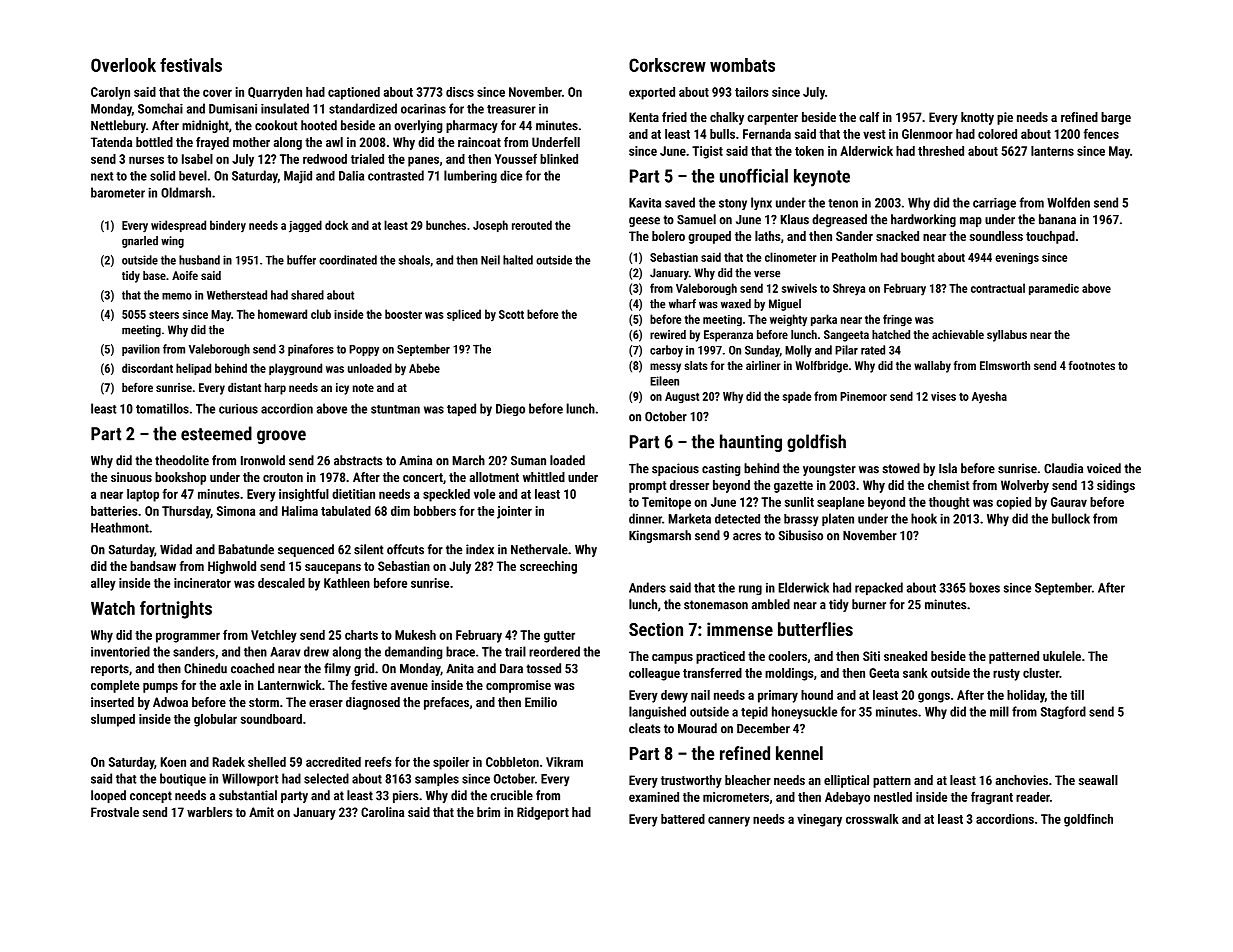 The width and height of the screenshot is (1233, 952). Describe the element at coordinates (147, 368) in the screenshot. I see `discordant` at that location.
